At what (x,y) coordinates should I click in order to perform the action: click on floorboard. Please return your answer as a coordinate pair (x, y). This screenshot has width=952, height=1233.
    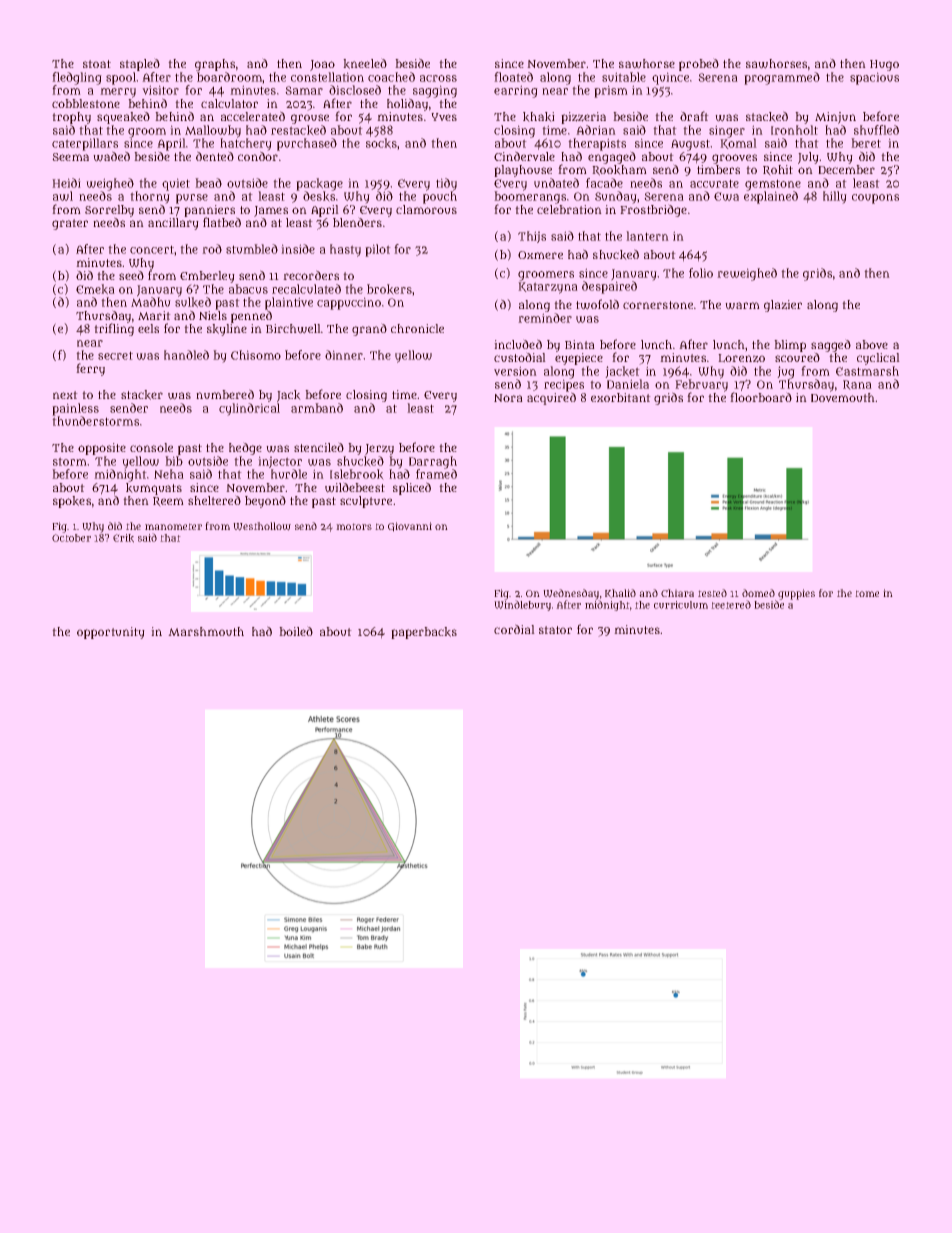
    Looking at the image, I should click on (761, 397).
